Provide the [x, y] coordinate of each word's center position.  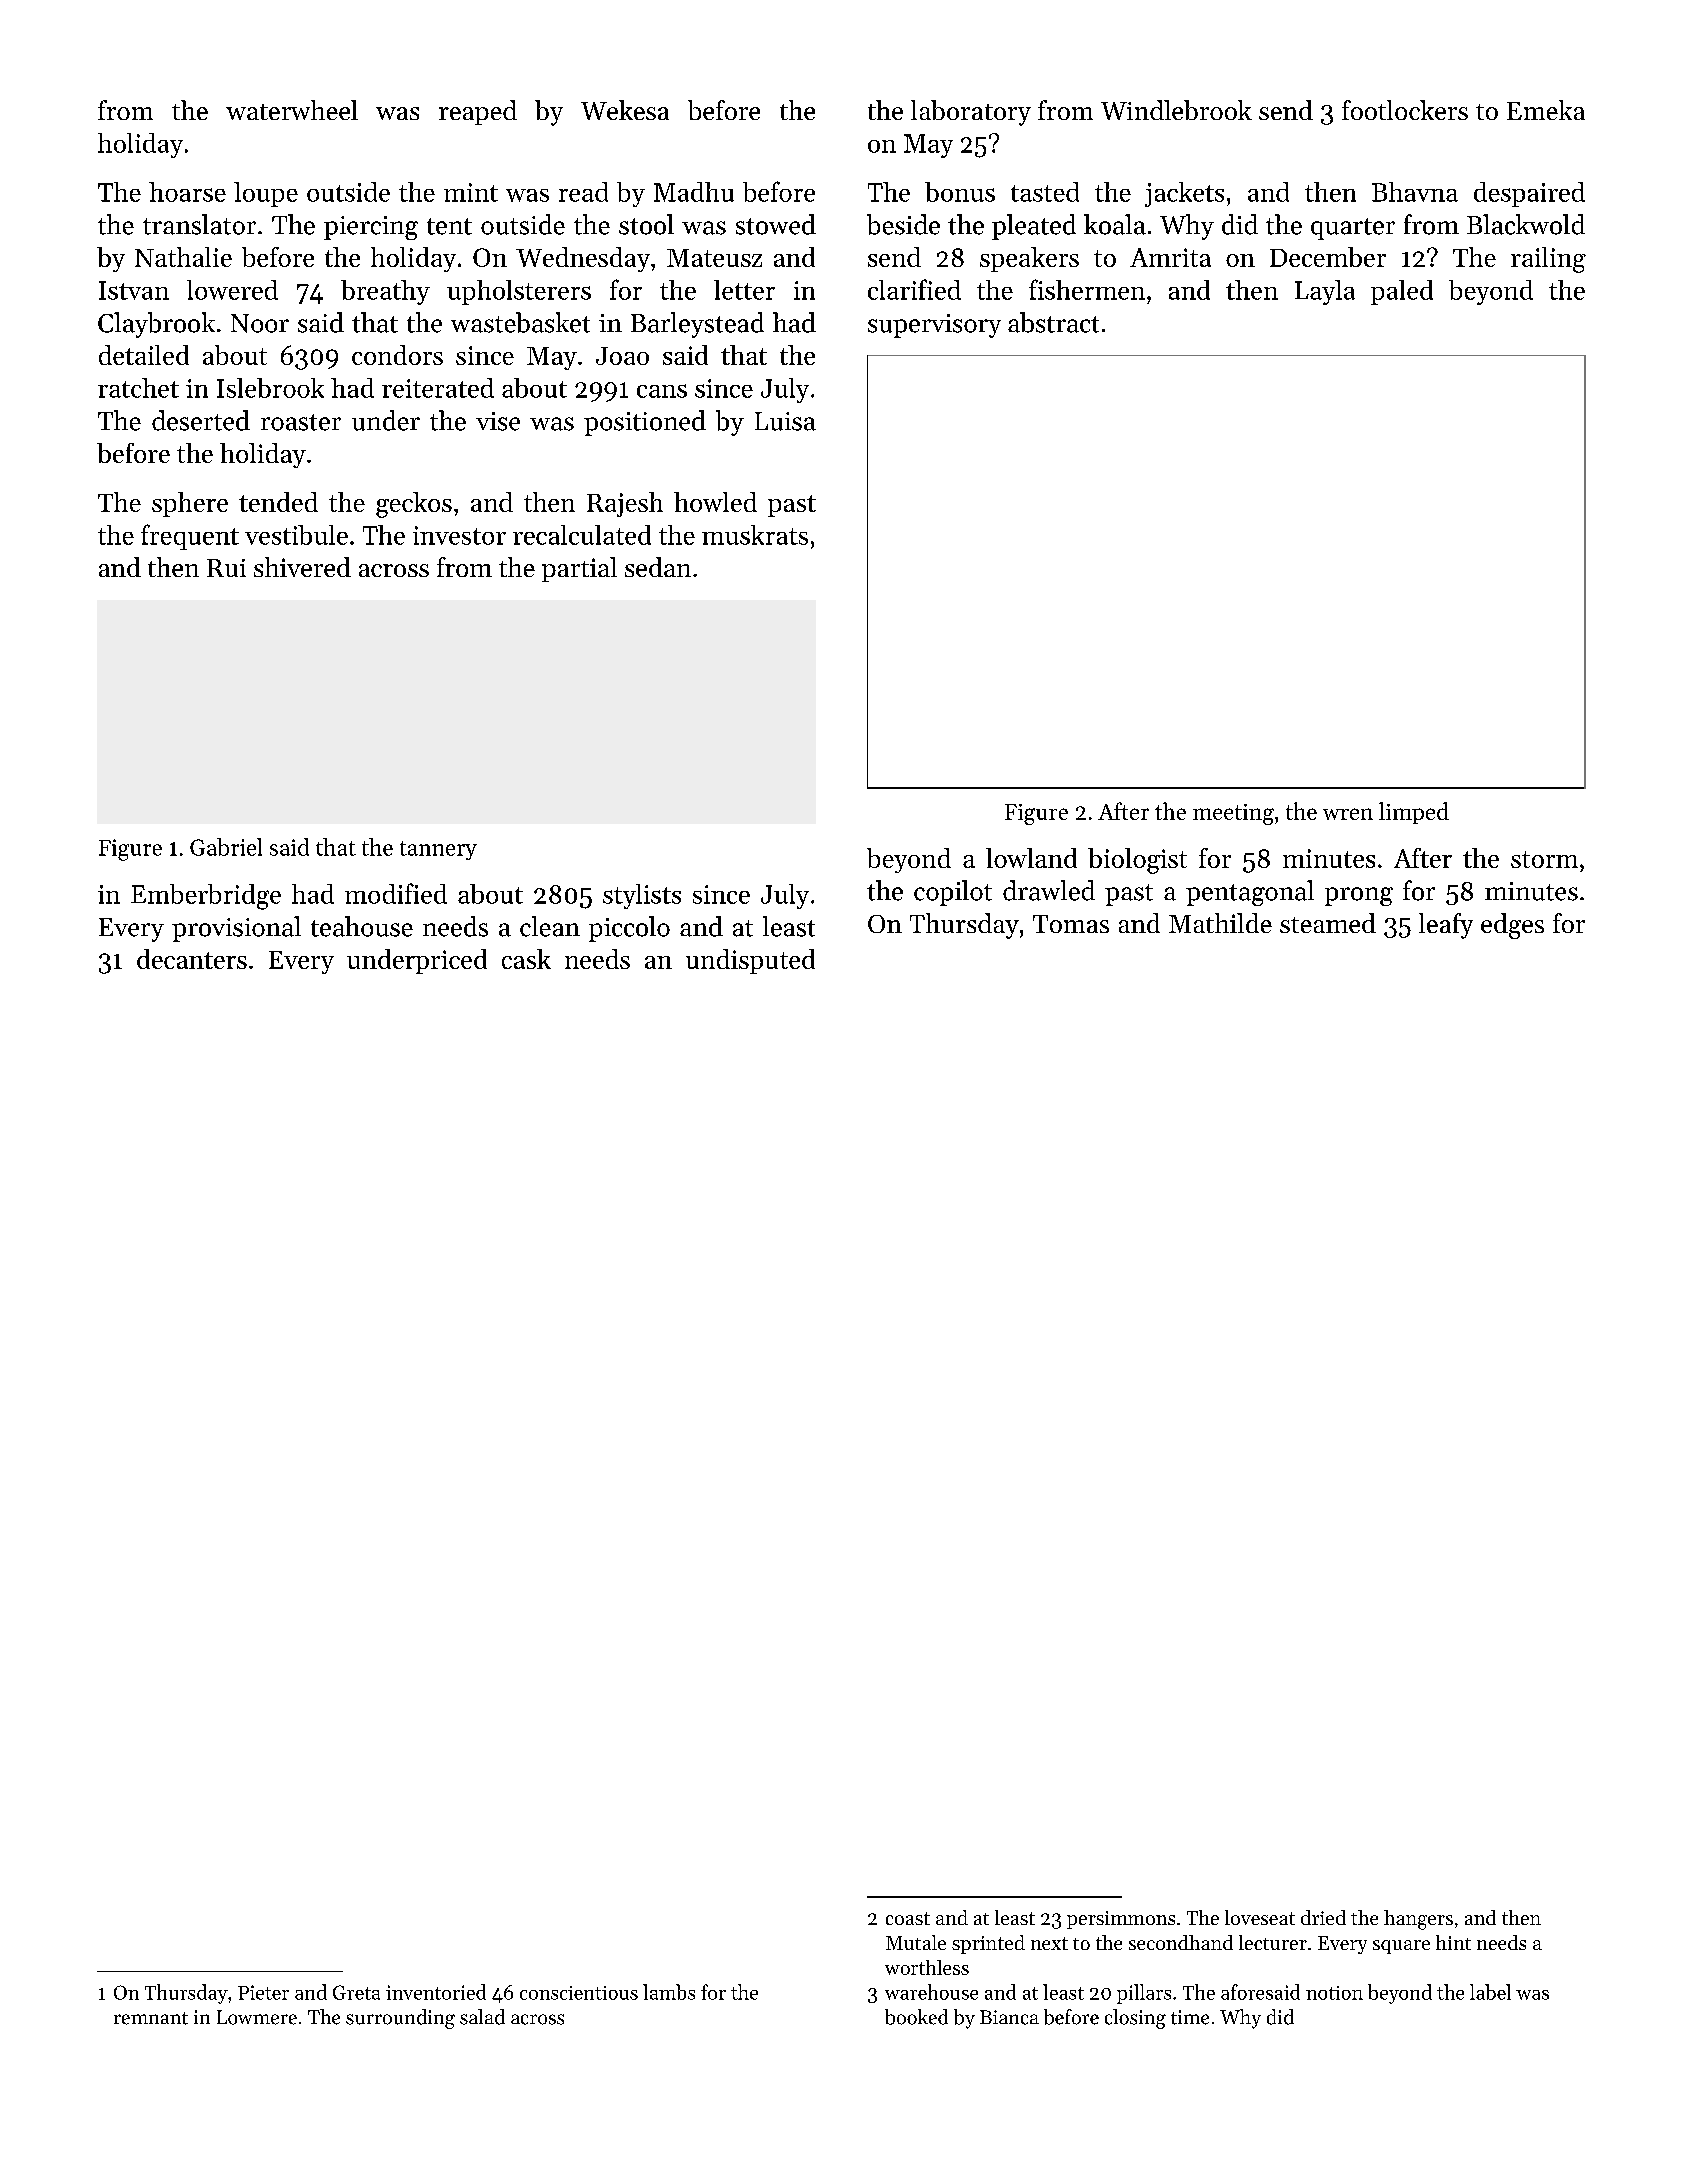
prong [1359, 896]
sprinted [988, 1944]
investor [459, 535]
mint [471, 192]
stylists [642, 896]
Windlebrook [1176, 110]
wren [1348, 814]
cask [526, 959]
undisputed [750, 961]
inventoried [436, 1992]
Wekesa [625, 110]
